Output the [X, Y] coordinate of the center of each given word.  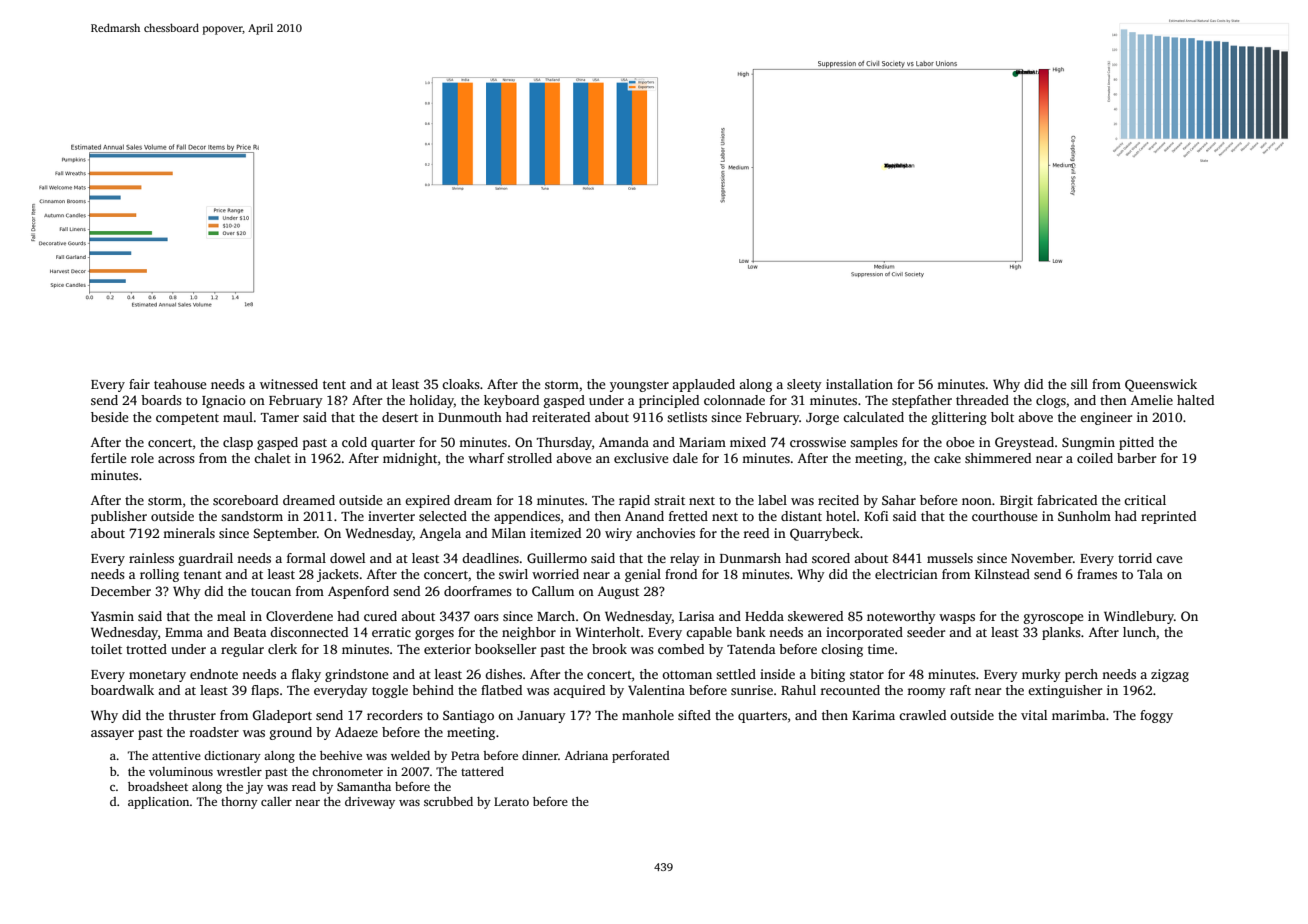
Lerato [511, 801]
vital [1034, 715]
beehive [341, 755]
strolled [529, 458]
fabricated [1067, 500]
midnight [410, 459]
